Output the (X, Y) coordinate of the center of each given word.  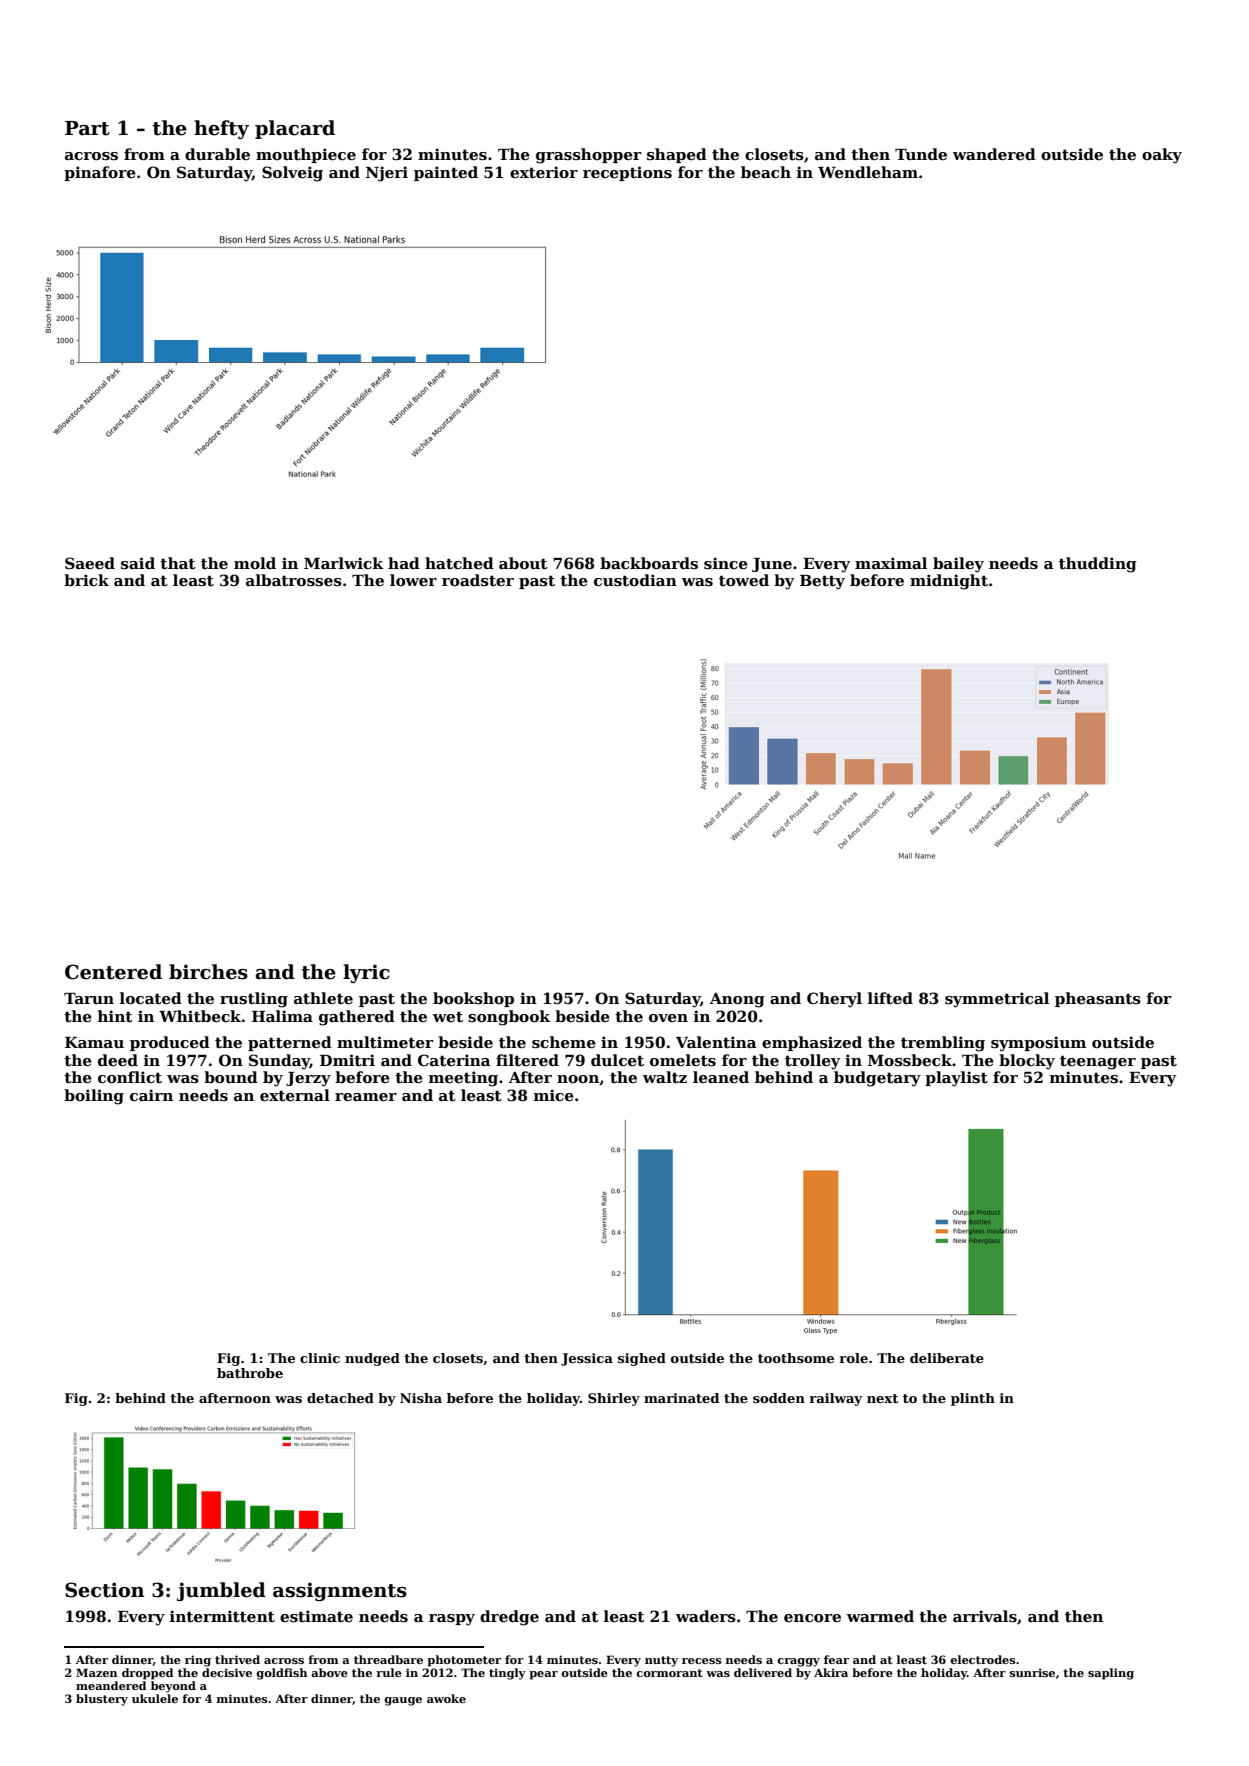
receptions (627, 173)
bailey (958, 565)
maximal (891, 563)
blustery (102, 1700)
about (523, 563)
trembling (943, 1044)
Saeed (90, 563)
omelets (683, 1060)
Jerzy (308, 1079)
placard (295, 129)
